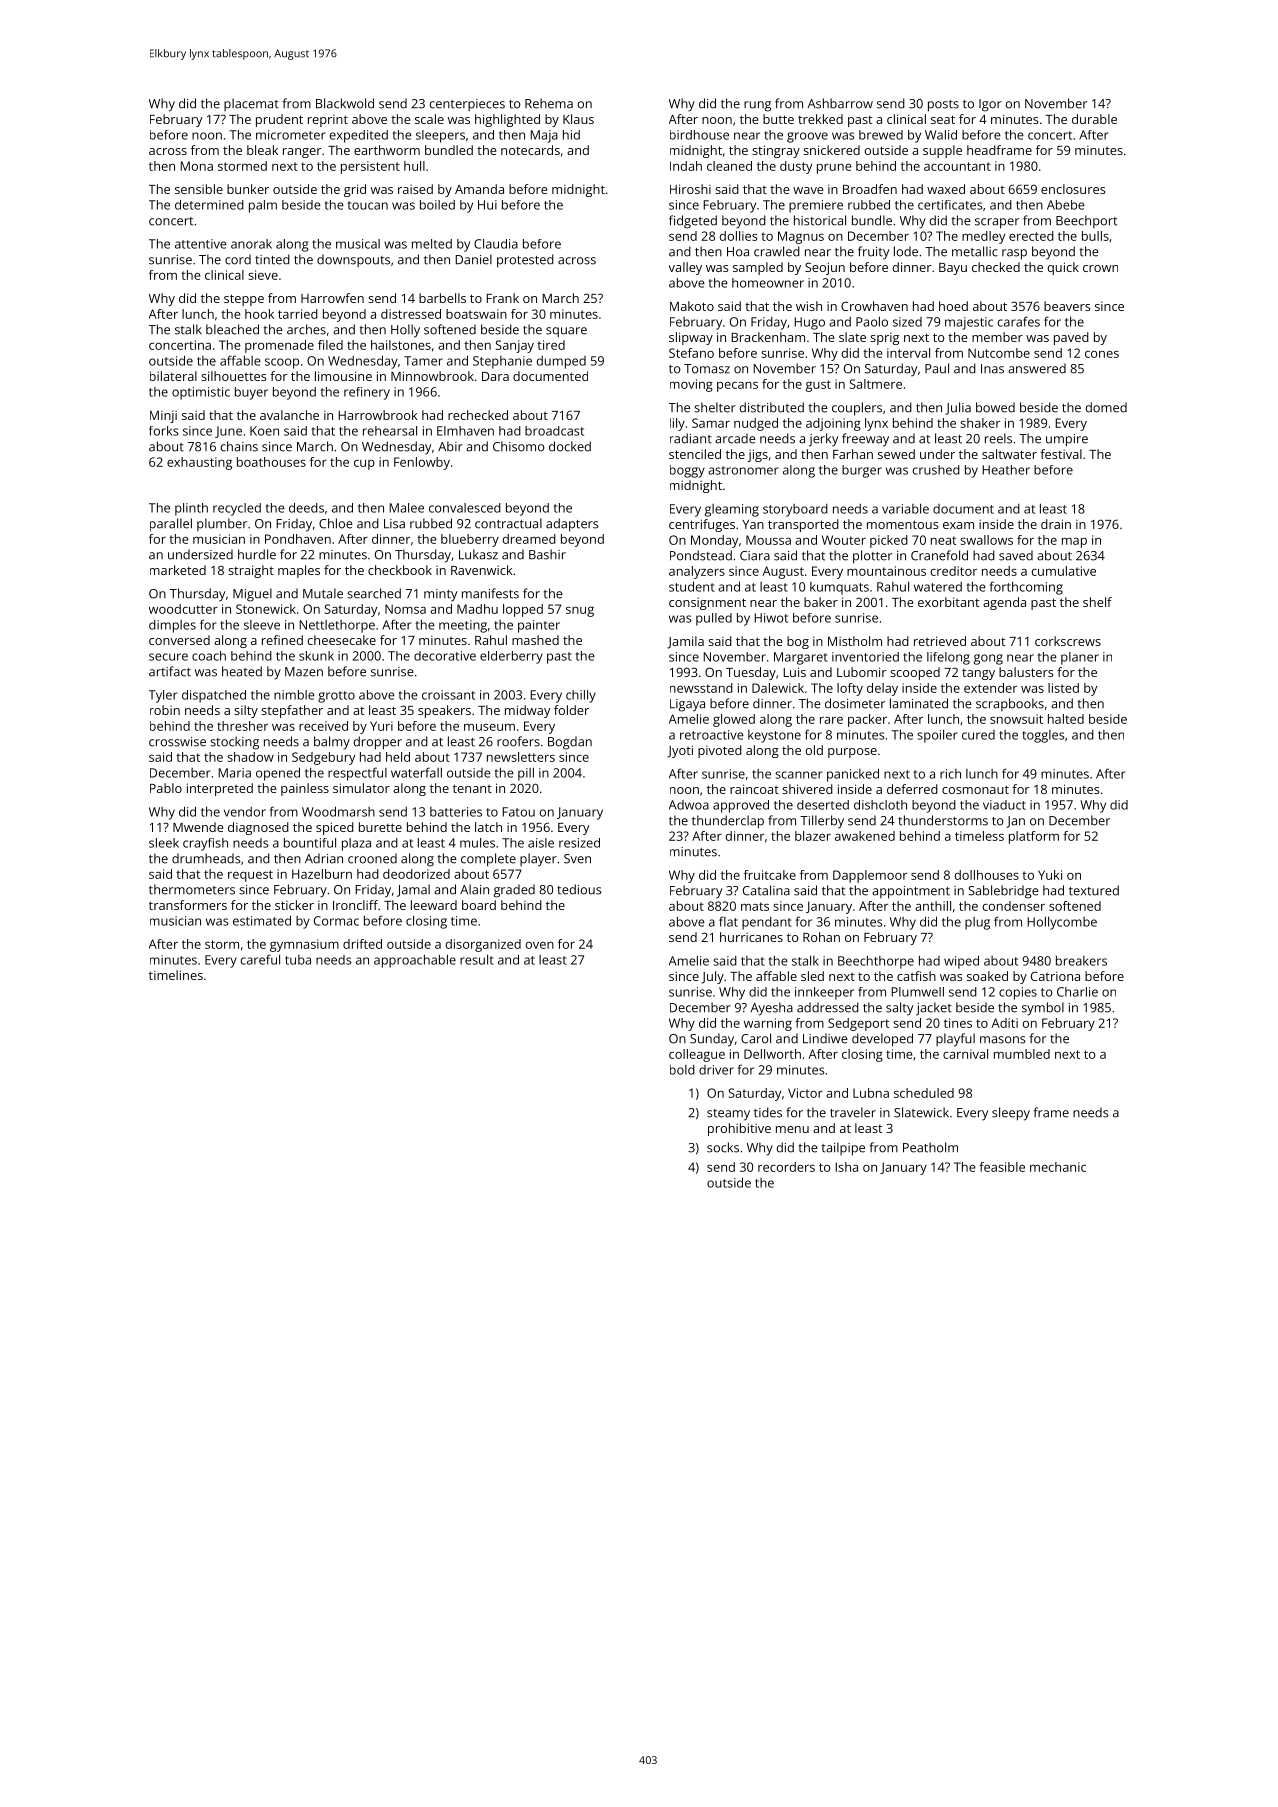 The height and width of the document is (1807, 1278). Describe the element at coordinates (518, 741) in the document. I see `roofers` at that location.
